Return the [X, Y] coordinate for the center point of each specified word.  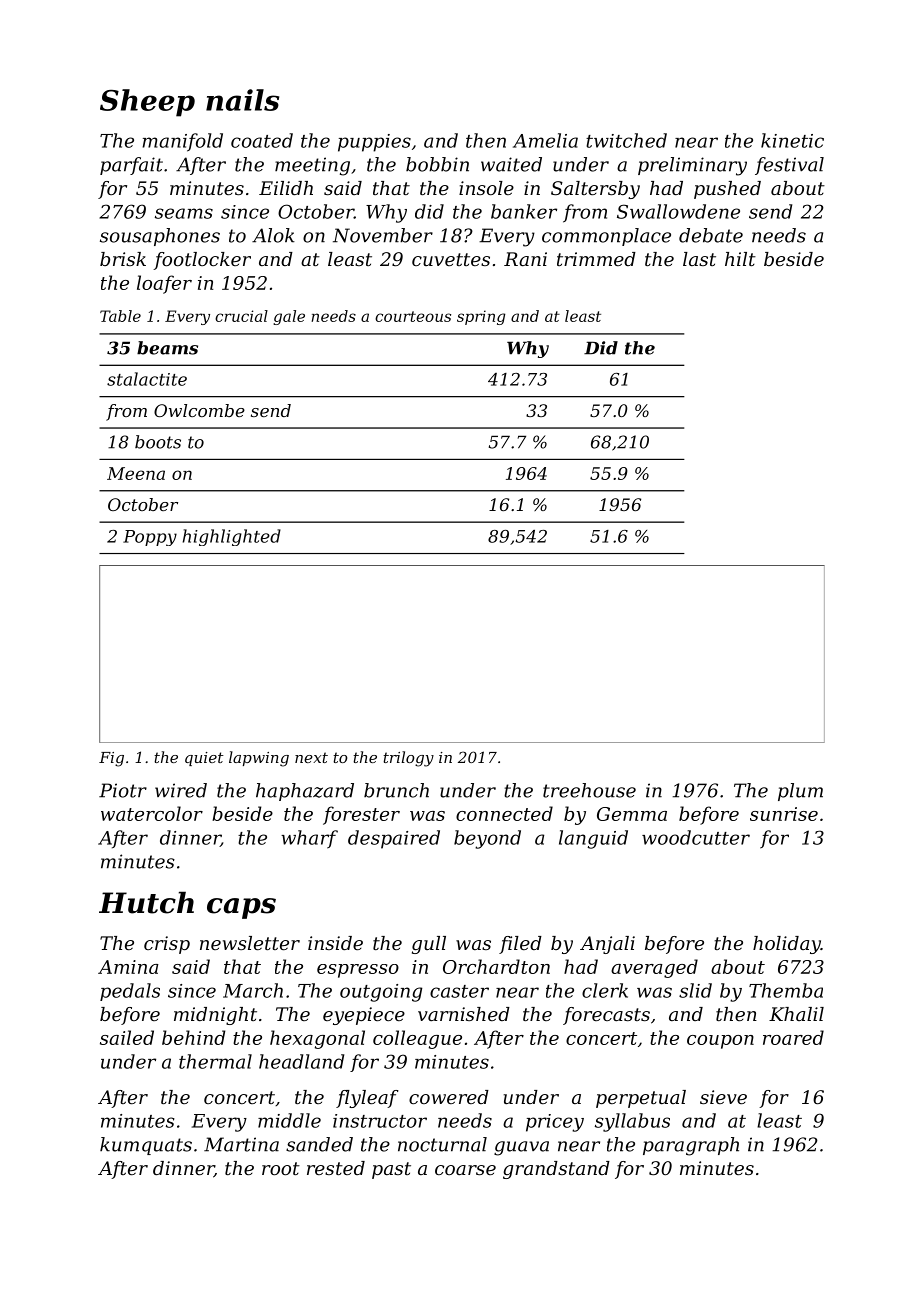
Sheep [147, 103]
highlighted [232, 537]
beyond [487, 839]
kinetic [792, 140]
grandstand [556, 1170]
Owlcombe [199, 410]
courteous [413, 316]
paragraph [691, 1146]
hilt [740, 259]
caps [241, 908]
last [699, 259]
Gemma [632, 814]
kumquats [146, 1146]
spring [481, 317]
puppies [374, 143]
